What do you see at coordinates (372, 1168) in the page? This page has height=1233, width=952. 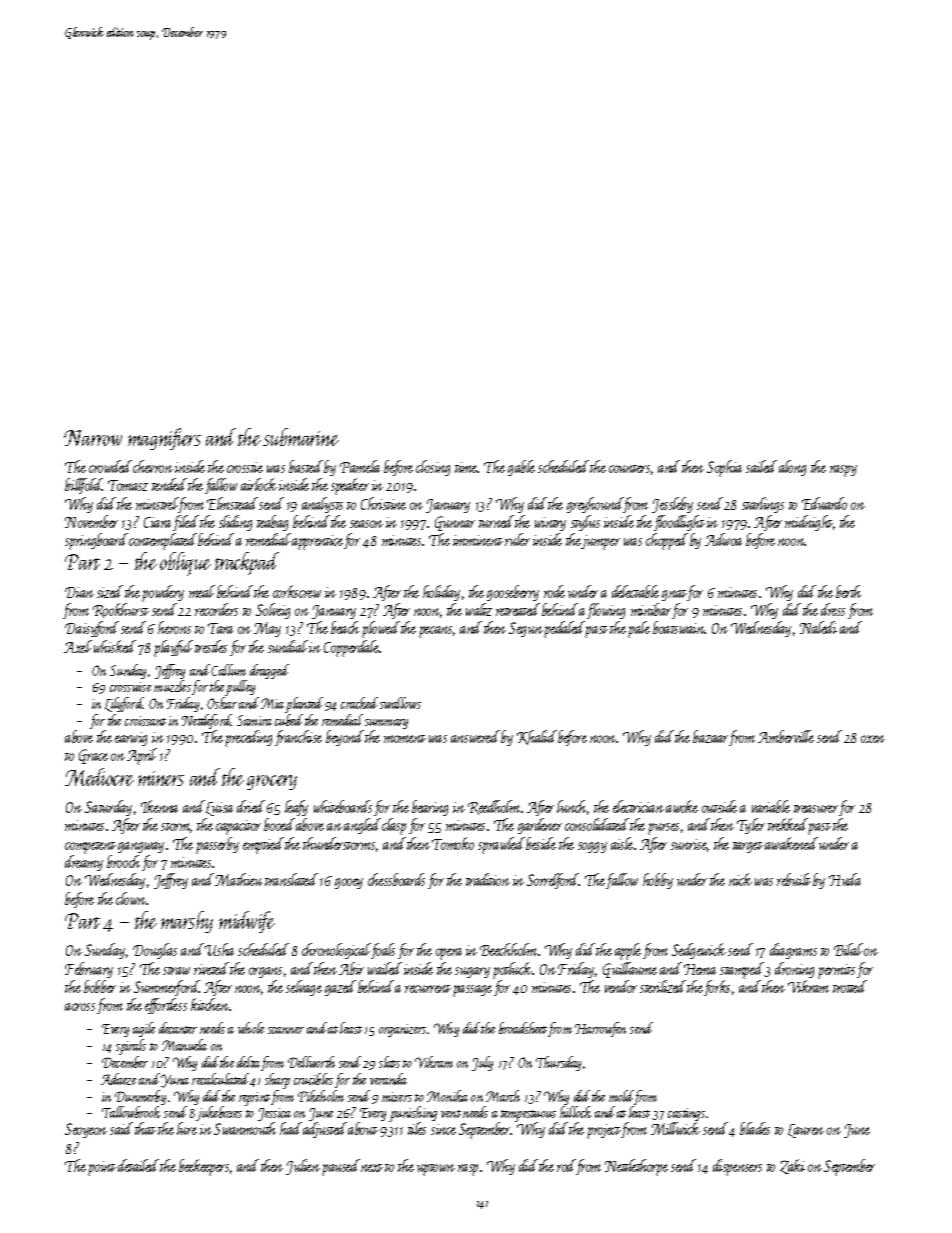 I see `next` at bounding box center [372, 1168].
